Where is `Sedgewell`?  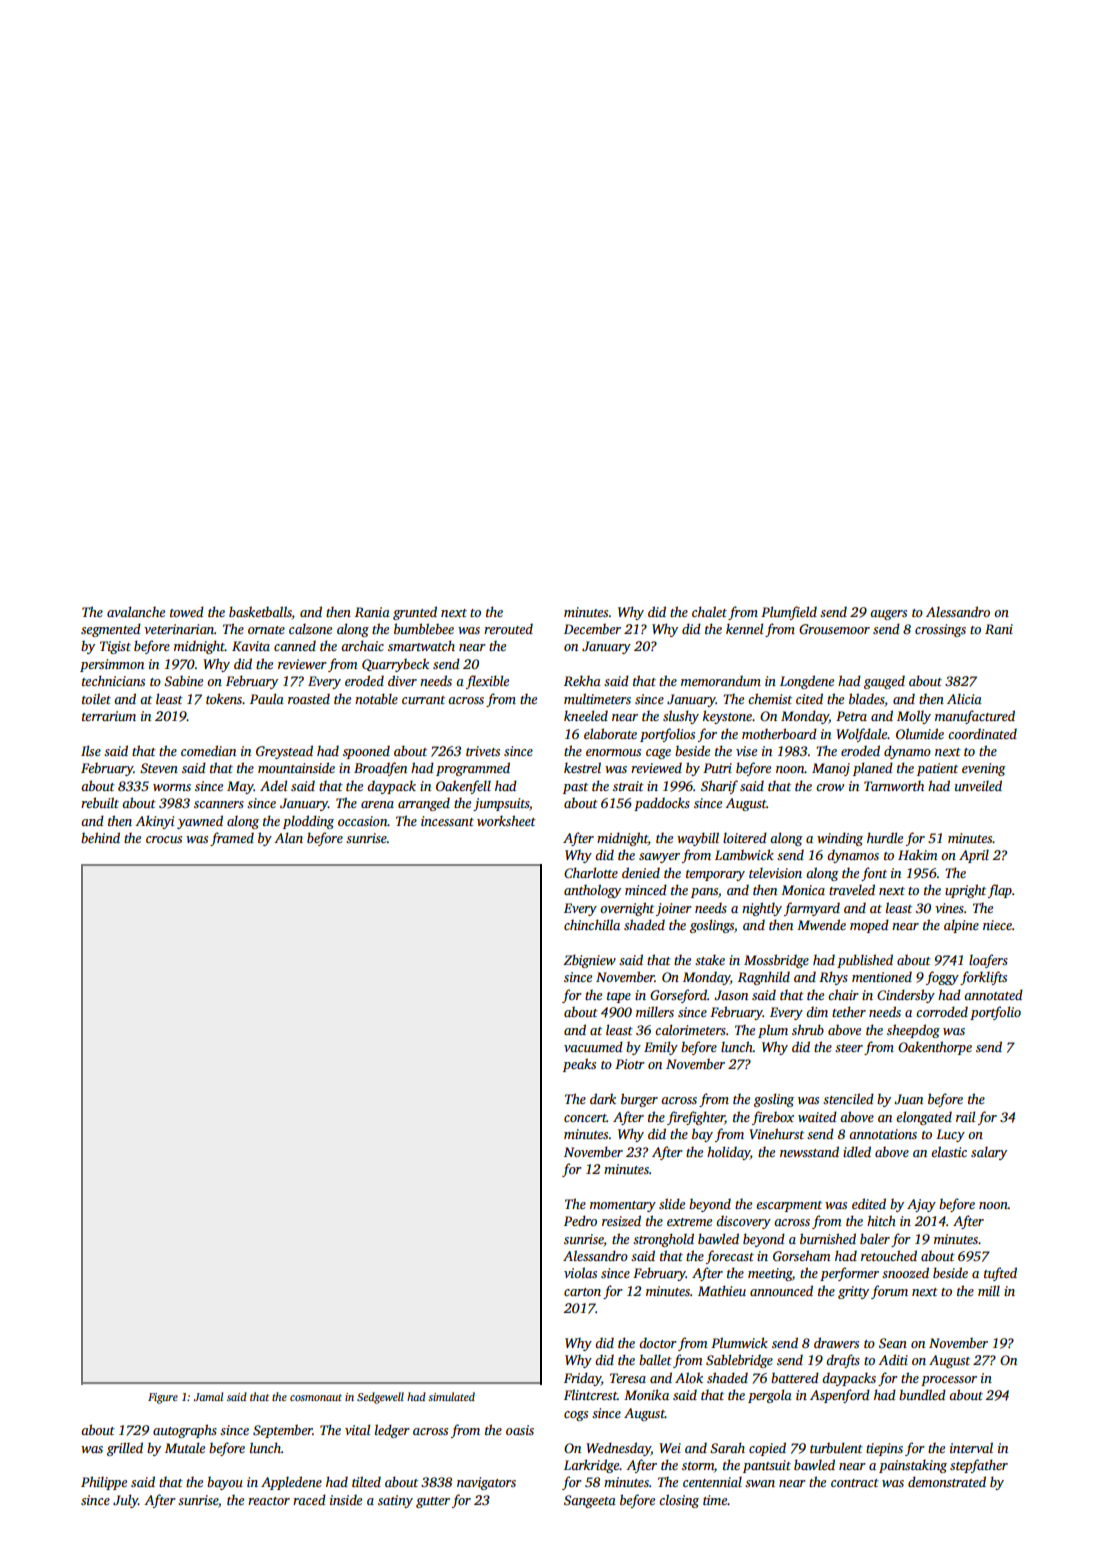
Sedgewell is located at coordinates (380, 1398).
